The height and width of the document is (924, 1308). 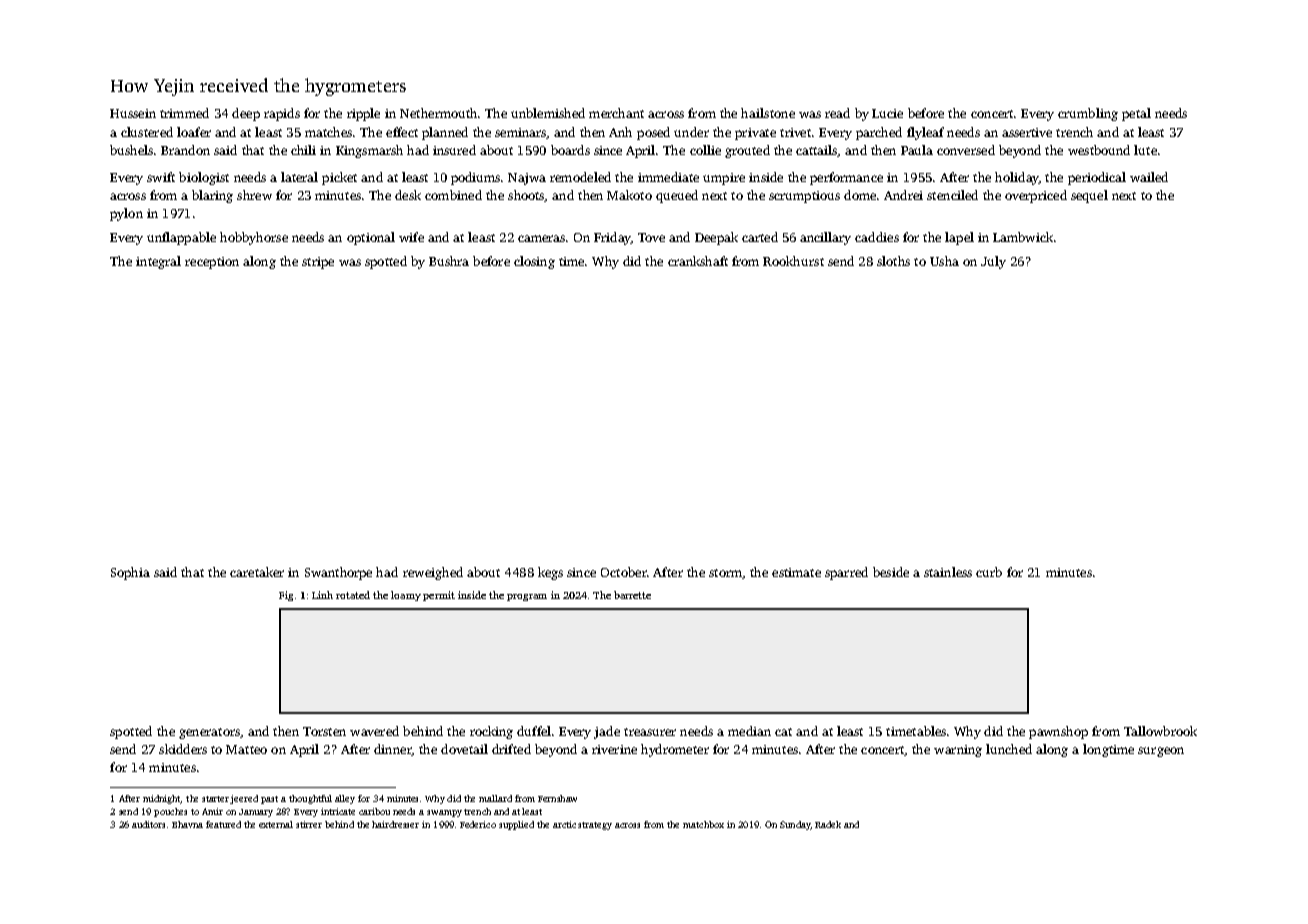 I want to click on October, so click(x=624, y=572).
